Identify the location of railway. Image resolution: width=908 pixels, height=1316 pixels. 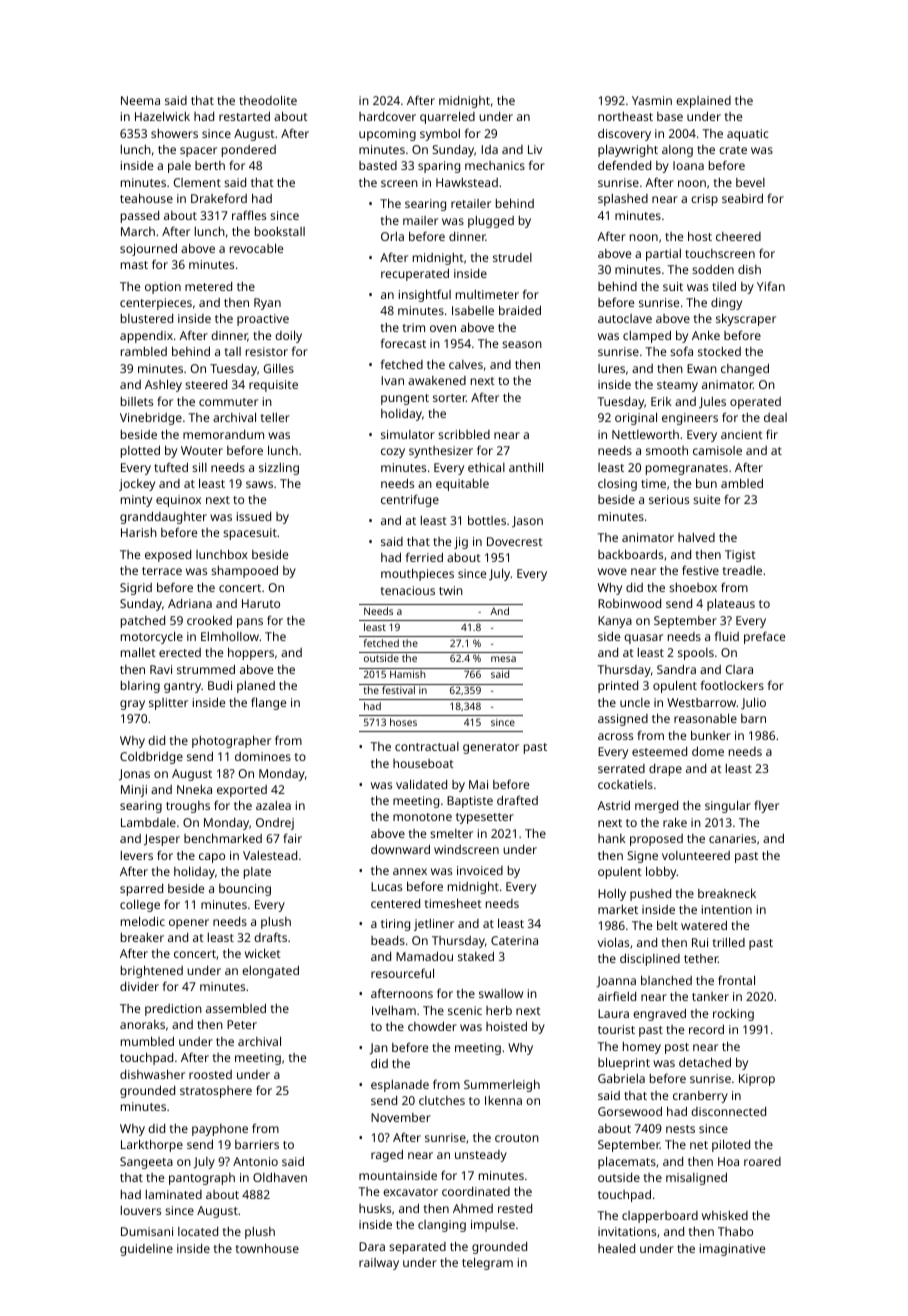
(379, 1264).
